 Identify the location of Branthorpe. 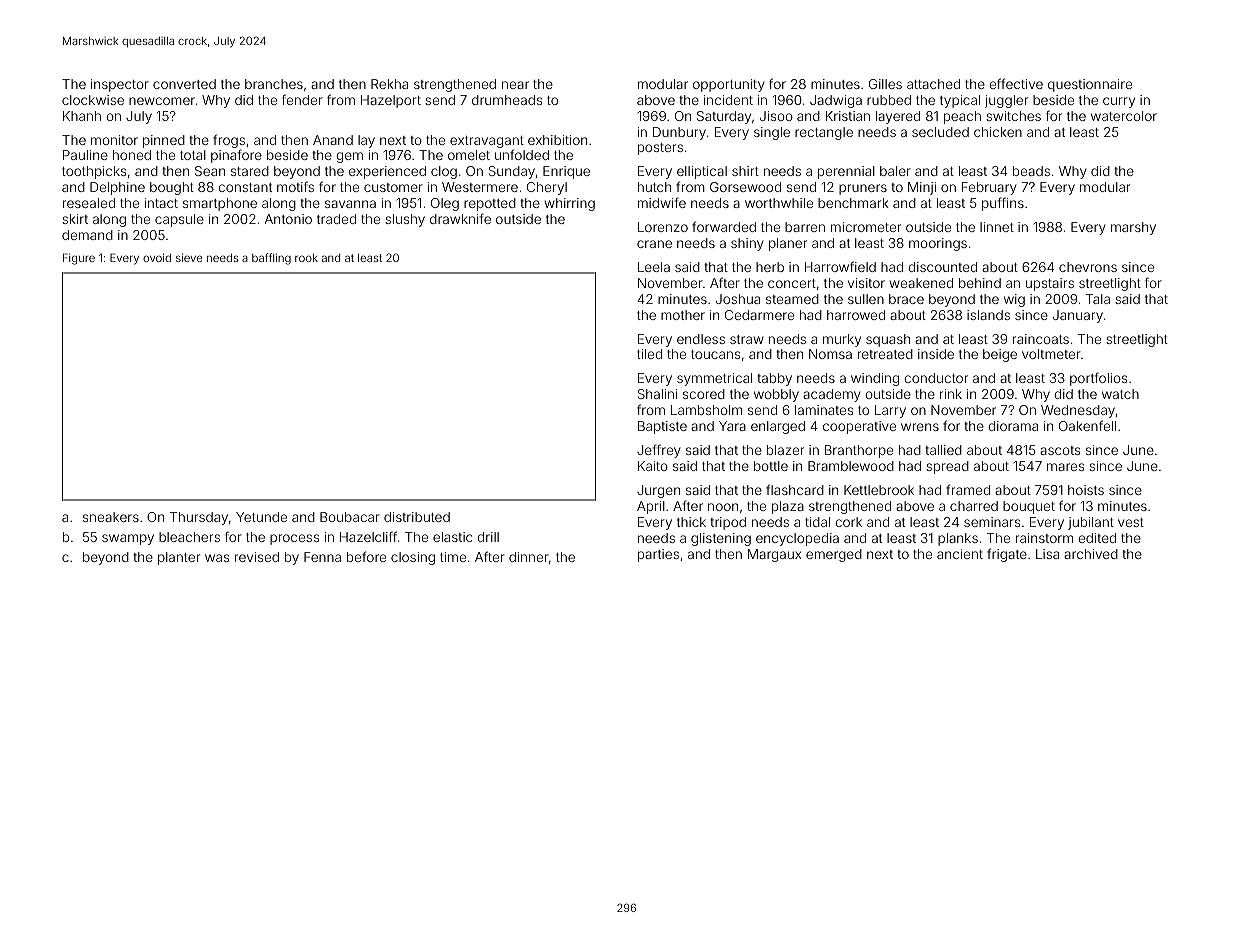
(859, 451).
